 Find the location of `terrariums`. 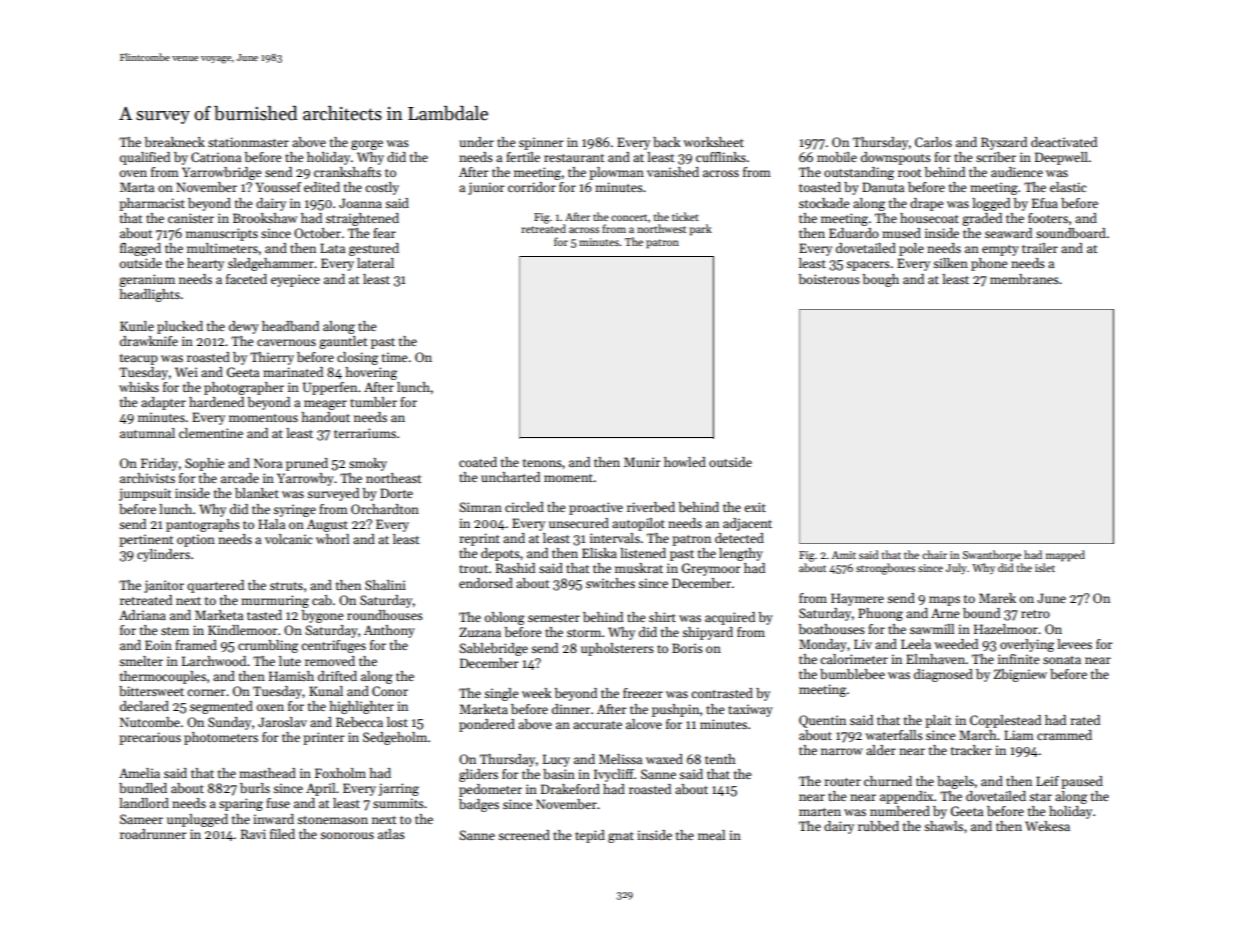

terrariums is located at coordinates (365, 433).
